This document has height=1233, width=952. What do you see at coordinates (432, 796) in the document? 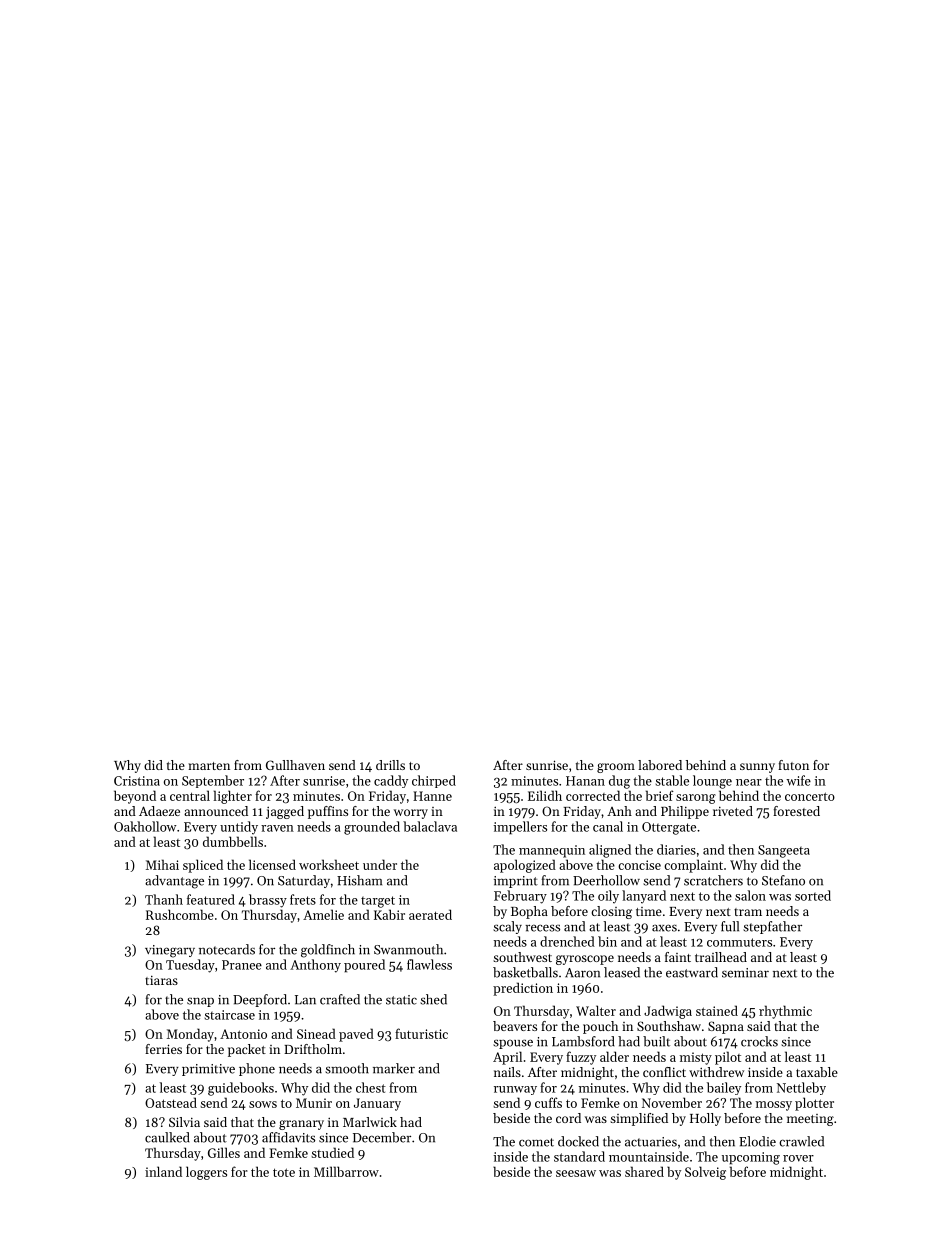
I see `Hanne` at bounding box center [432, 796].
